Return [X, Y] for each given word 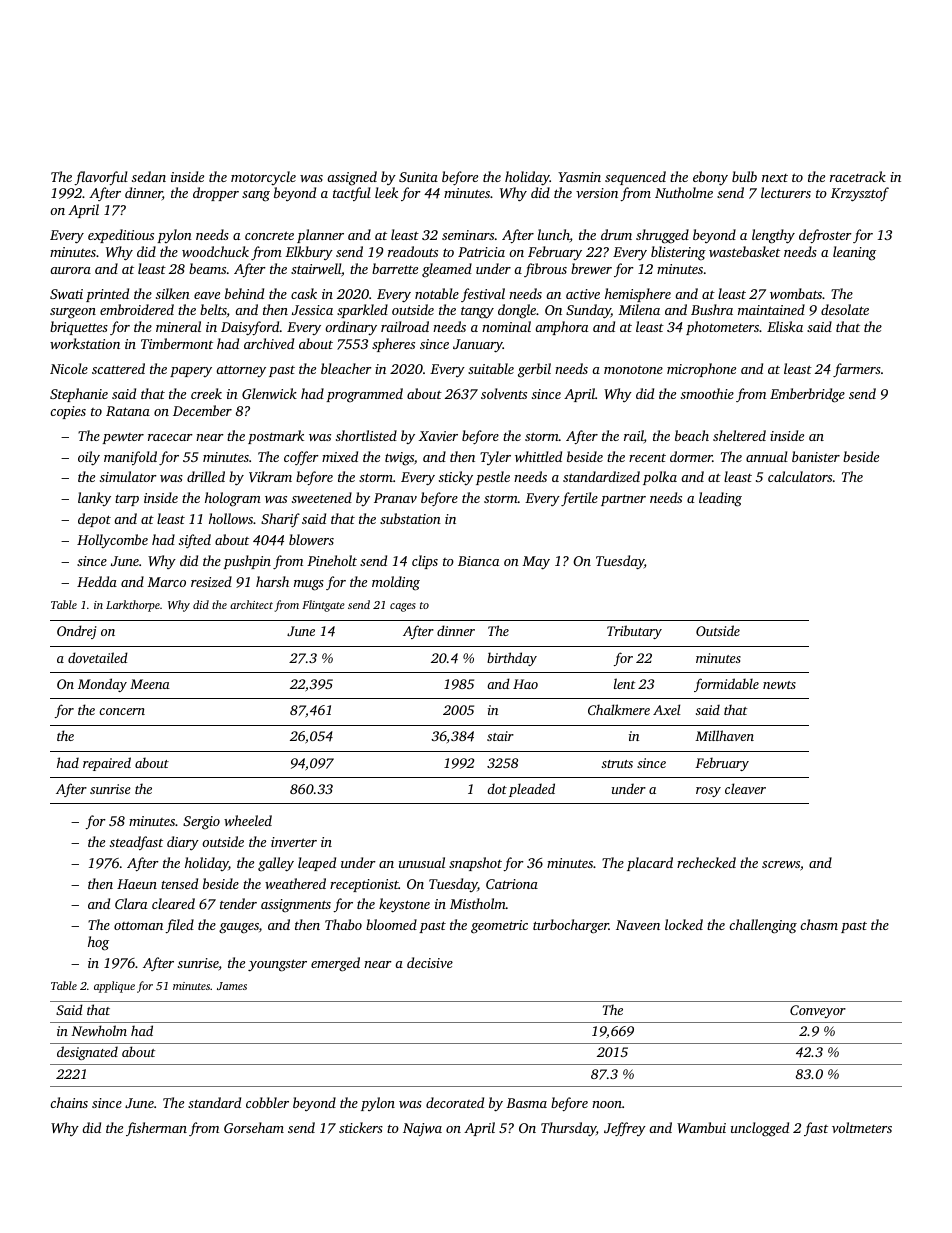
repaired [107, 764]
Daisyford [250, 328]
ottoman [138, 925]
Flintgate [323, 606]
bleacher [346, 368]
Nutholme [684, 192]
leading [720, 499]
